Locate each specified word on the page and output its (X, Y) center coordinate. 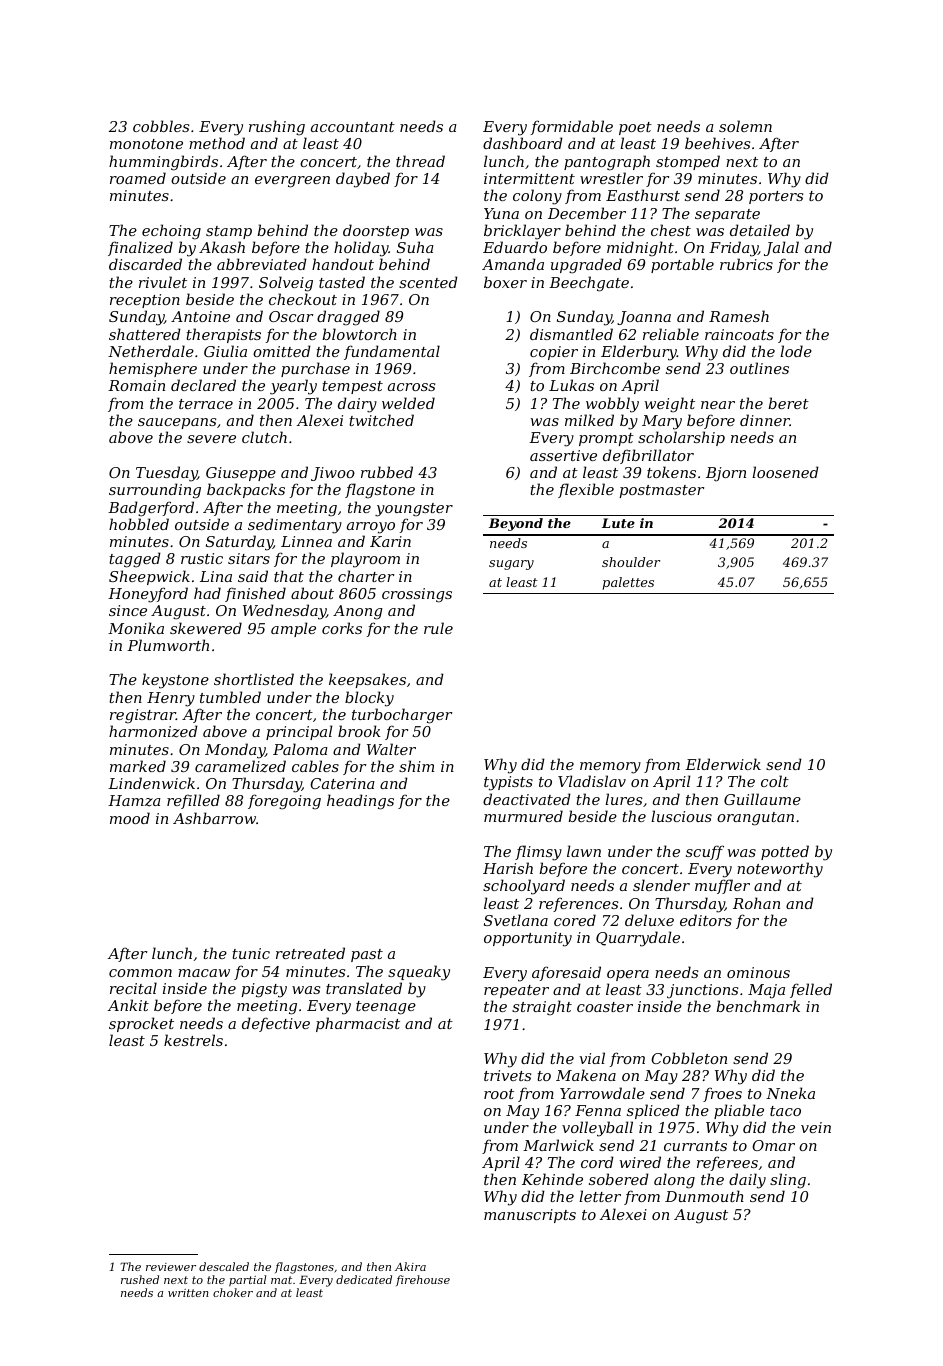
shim (416, 766)
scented (428, 282)
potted (785, 852)
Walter (391, 749)
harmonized (153, 731)
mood (130, 818)
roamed (138, 178)
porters (776, 197)
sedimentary (295, 526)
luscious (681, 816)
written (188, 1293)
